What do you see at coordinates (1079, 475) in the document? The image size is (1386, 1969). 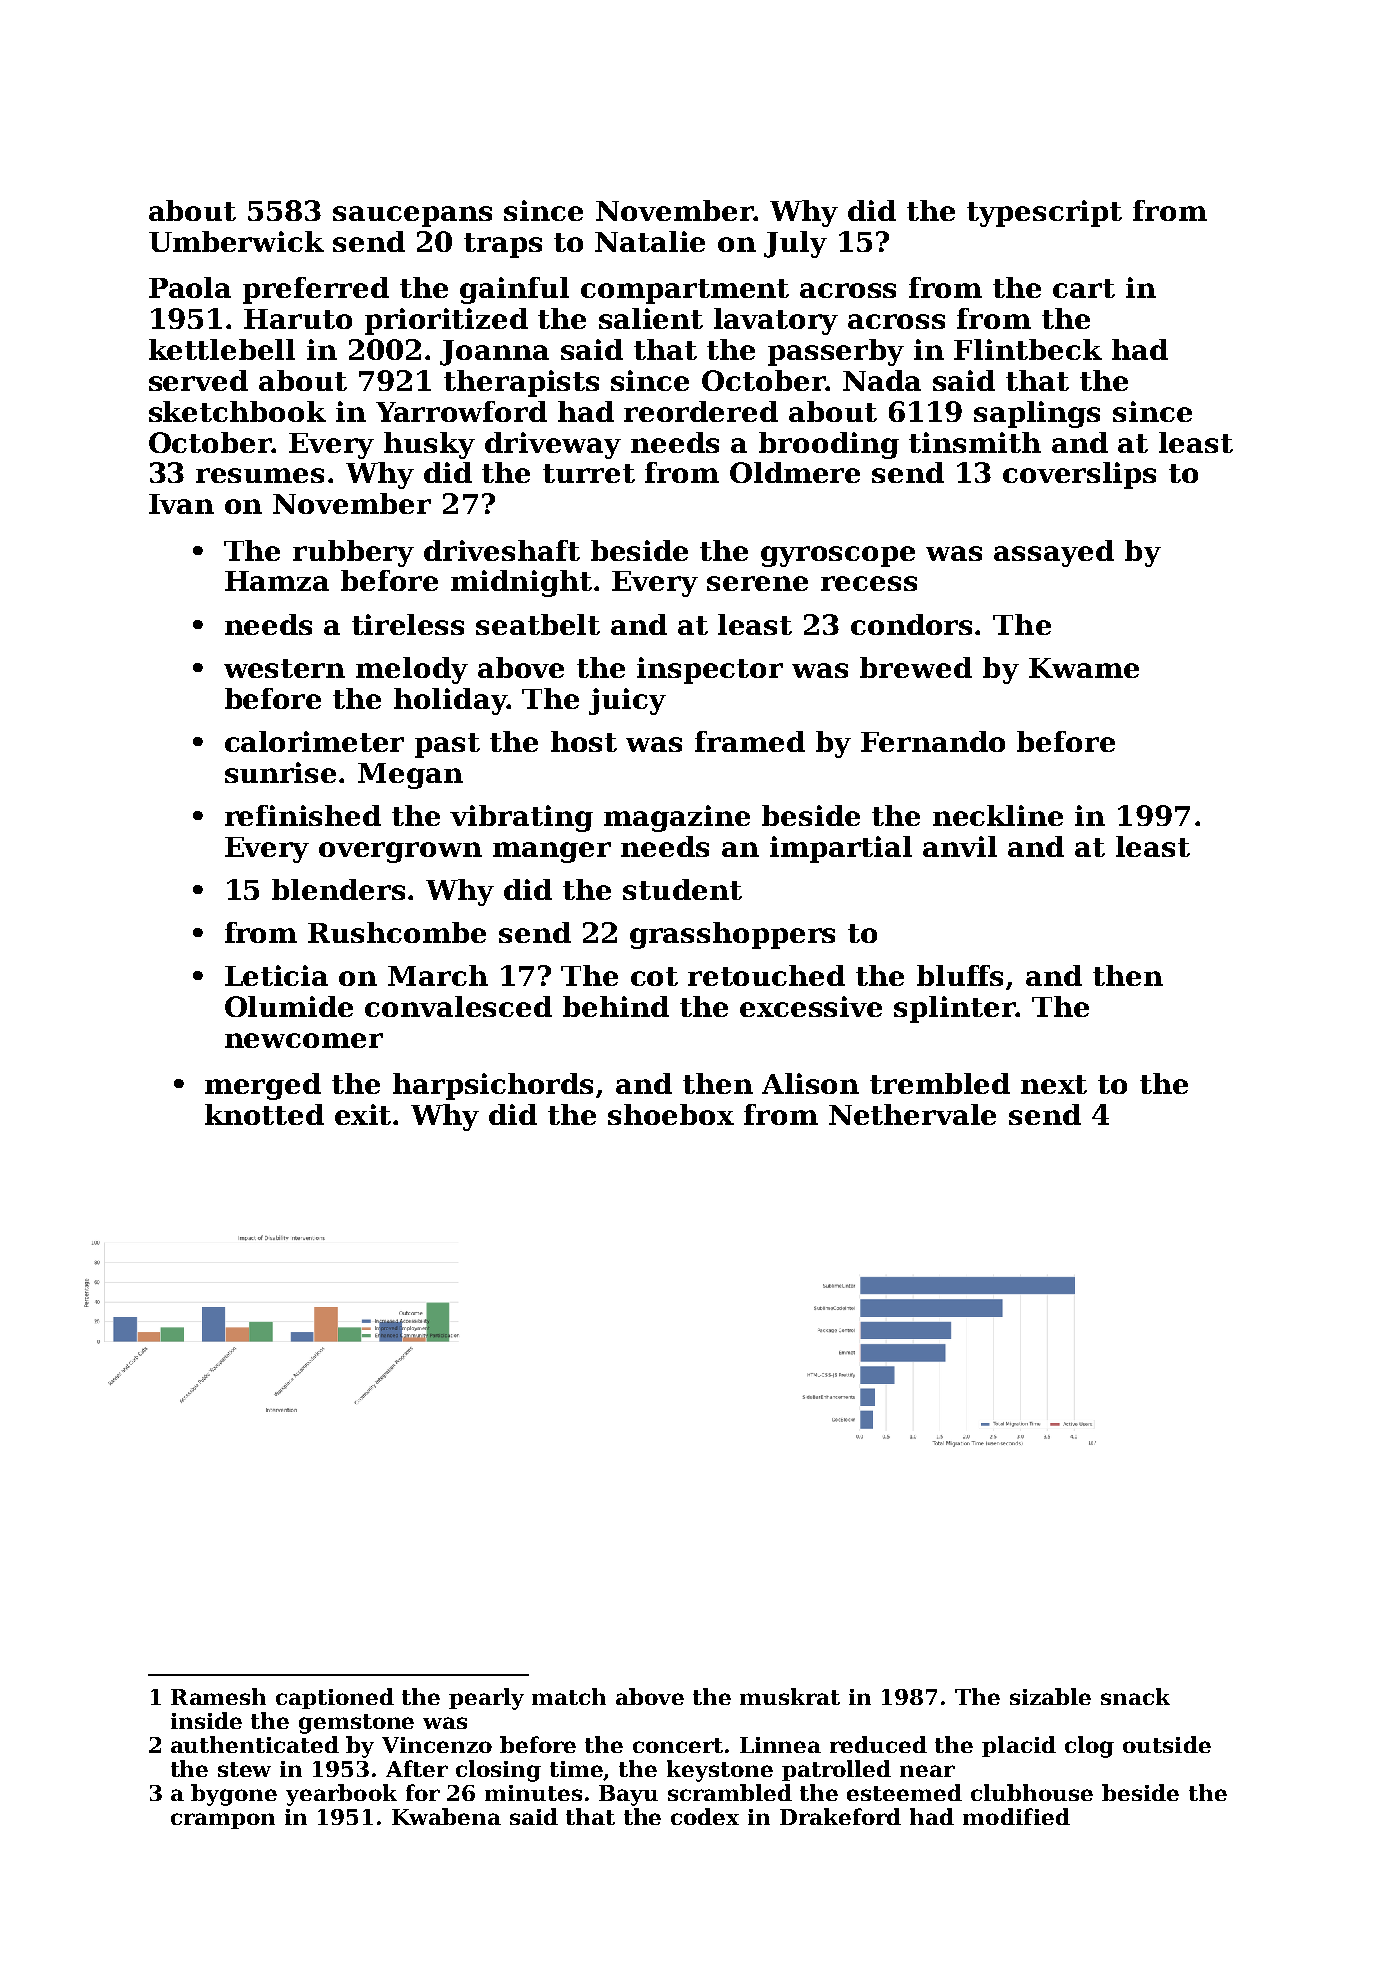 I see `coverslips` at bounding box center [1079, 475].
